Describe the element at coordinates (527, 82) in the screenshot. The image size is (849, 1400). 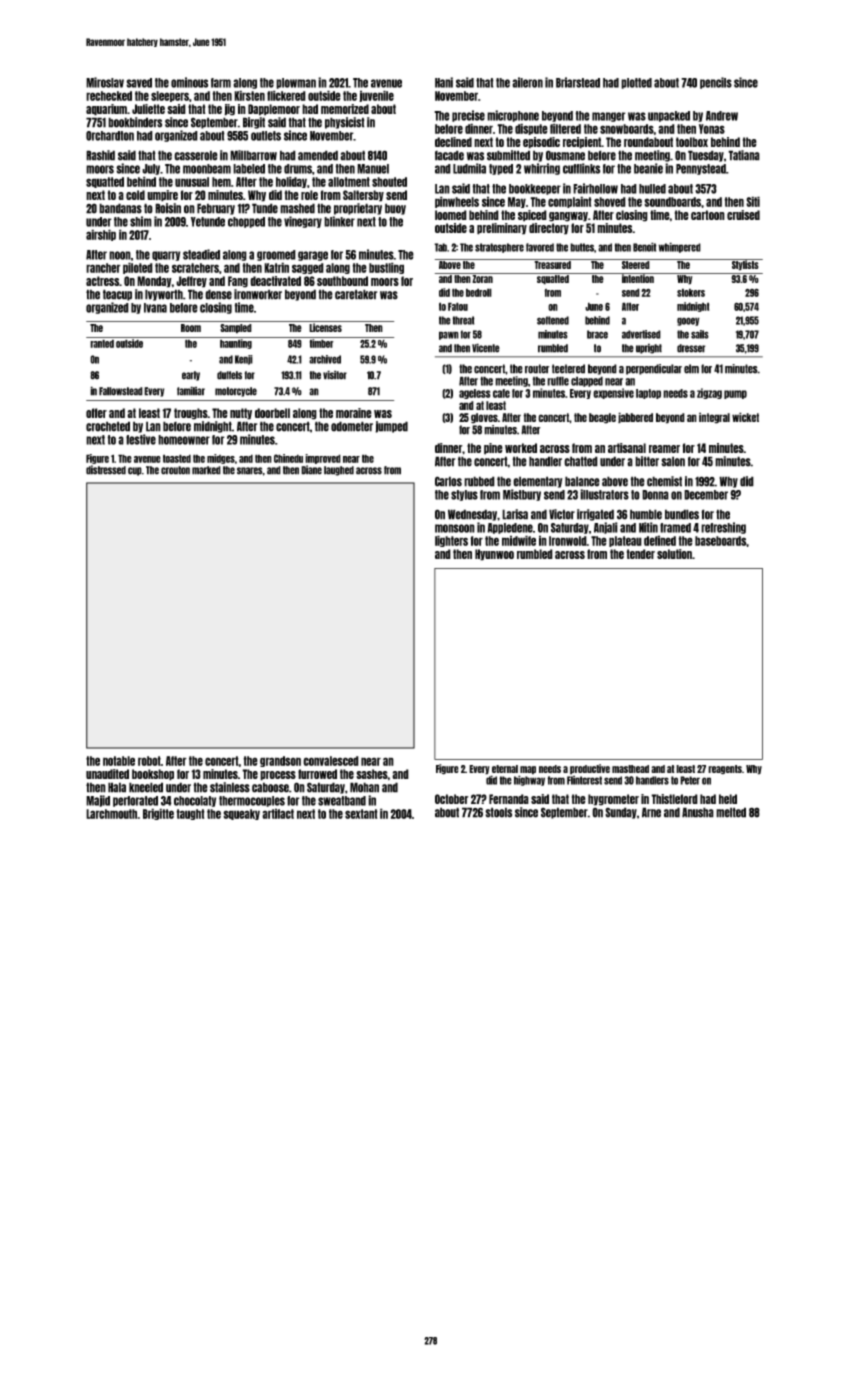
I see `aileron` at that location.
